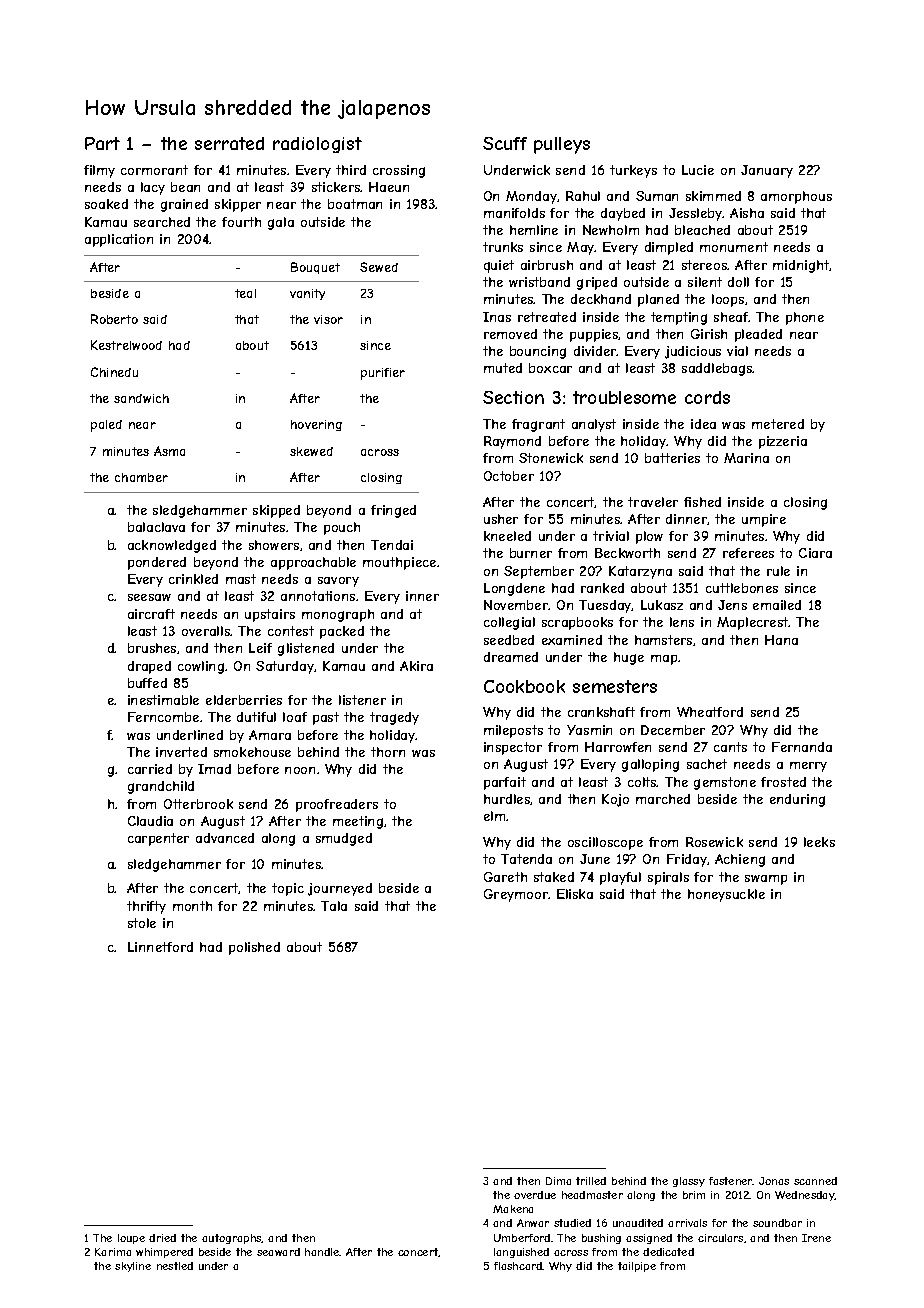 The image size is (924, 1308). What do you see at coordinates (710, 712) in the screenshot?
I see `Wheatford` at bounding box center [710, 712].
